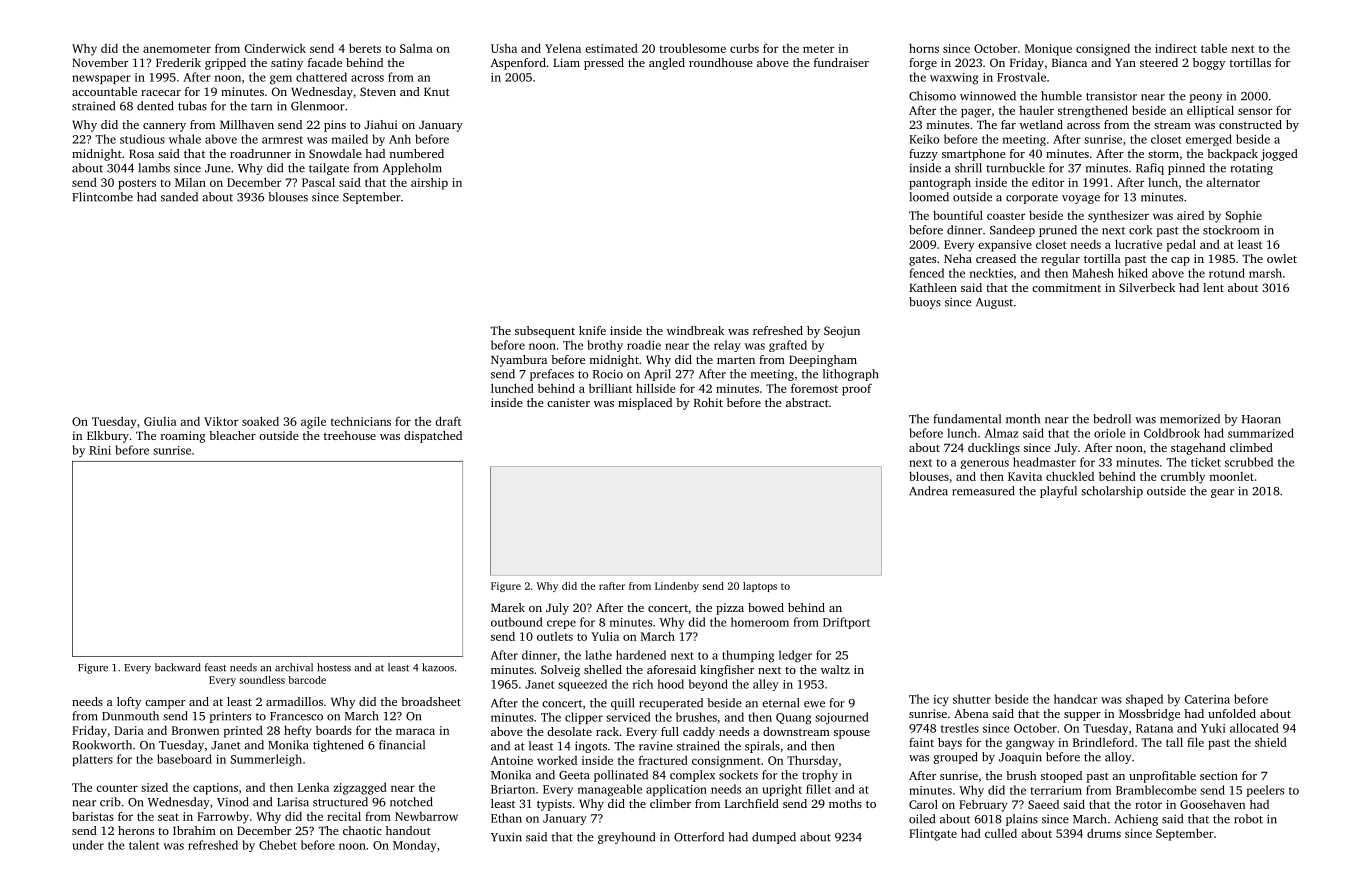  I want to click on Driftport, so click(846, 623).
